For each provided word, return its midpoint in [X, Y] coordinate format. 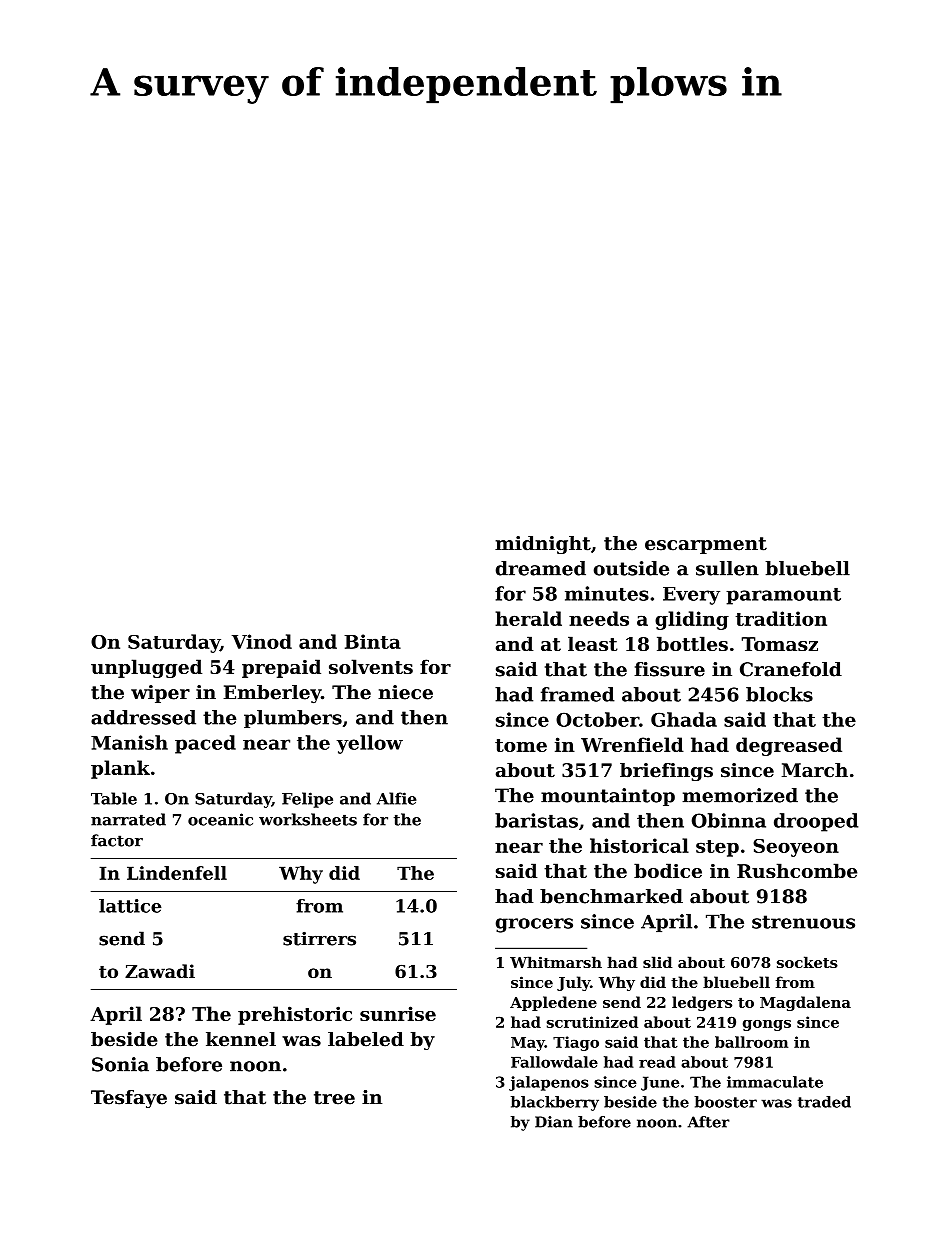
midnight [543, 545]
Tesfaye [129, 1099]
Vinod [262, 641]
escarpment [706, 545]
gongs [767, 1025]
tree [334, 1098]
